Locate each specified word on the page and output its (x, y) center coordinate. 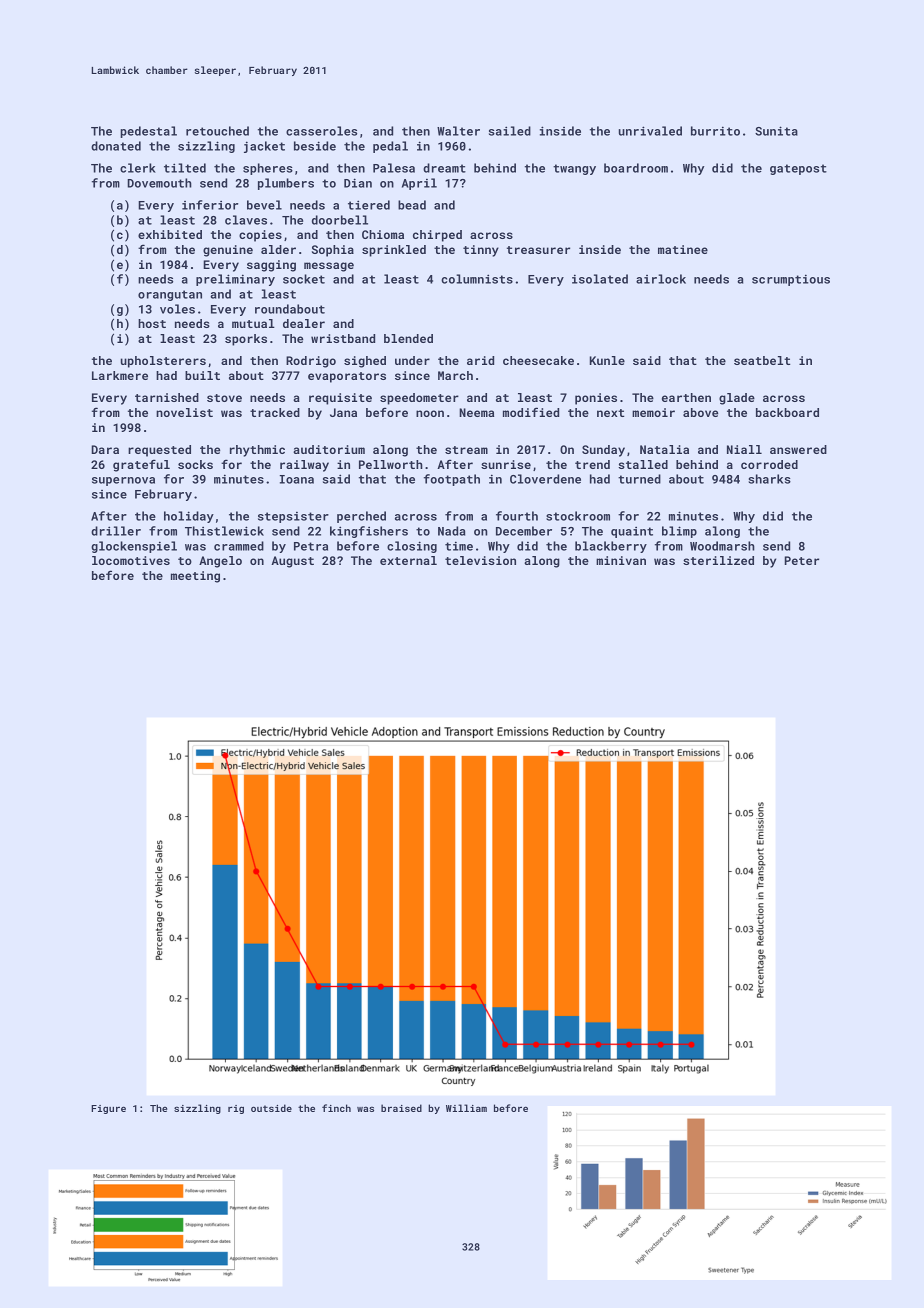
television (480, 560)
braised (401, 1108)
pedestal (148, 132)
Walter (458, 131)
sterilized (718, 560)
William (466, 1108)
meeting (195, 577)
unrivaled (650, 131)
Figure (108, 1109)
